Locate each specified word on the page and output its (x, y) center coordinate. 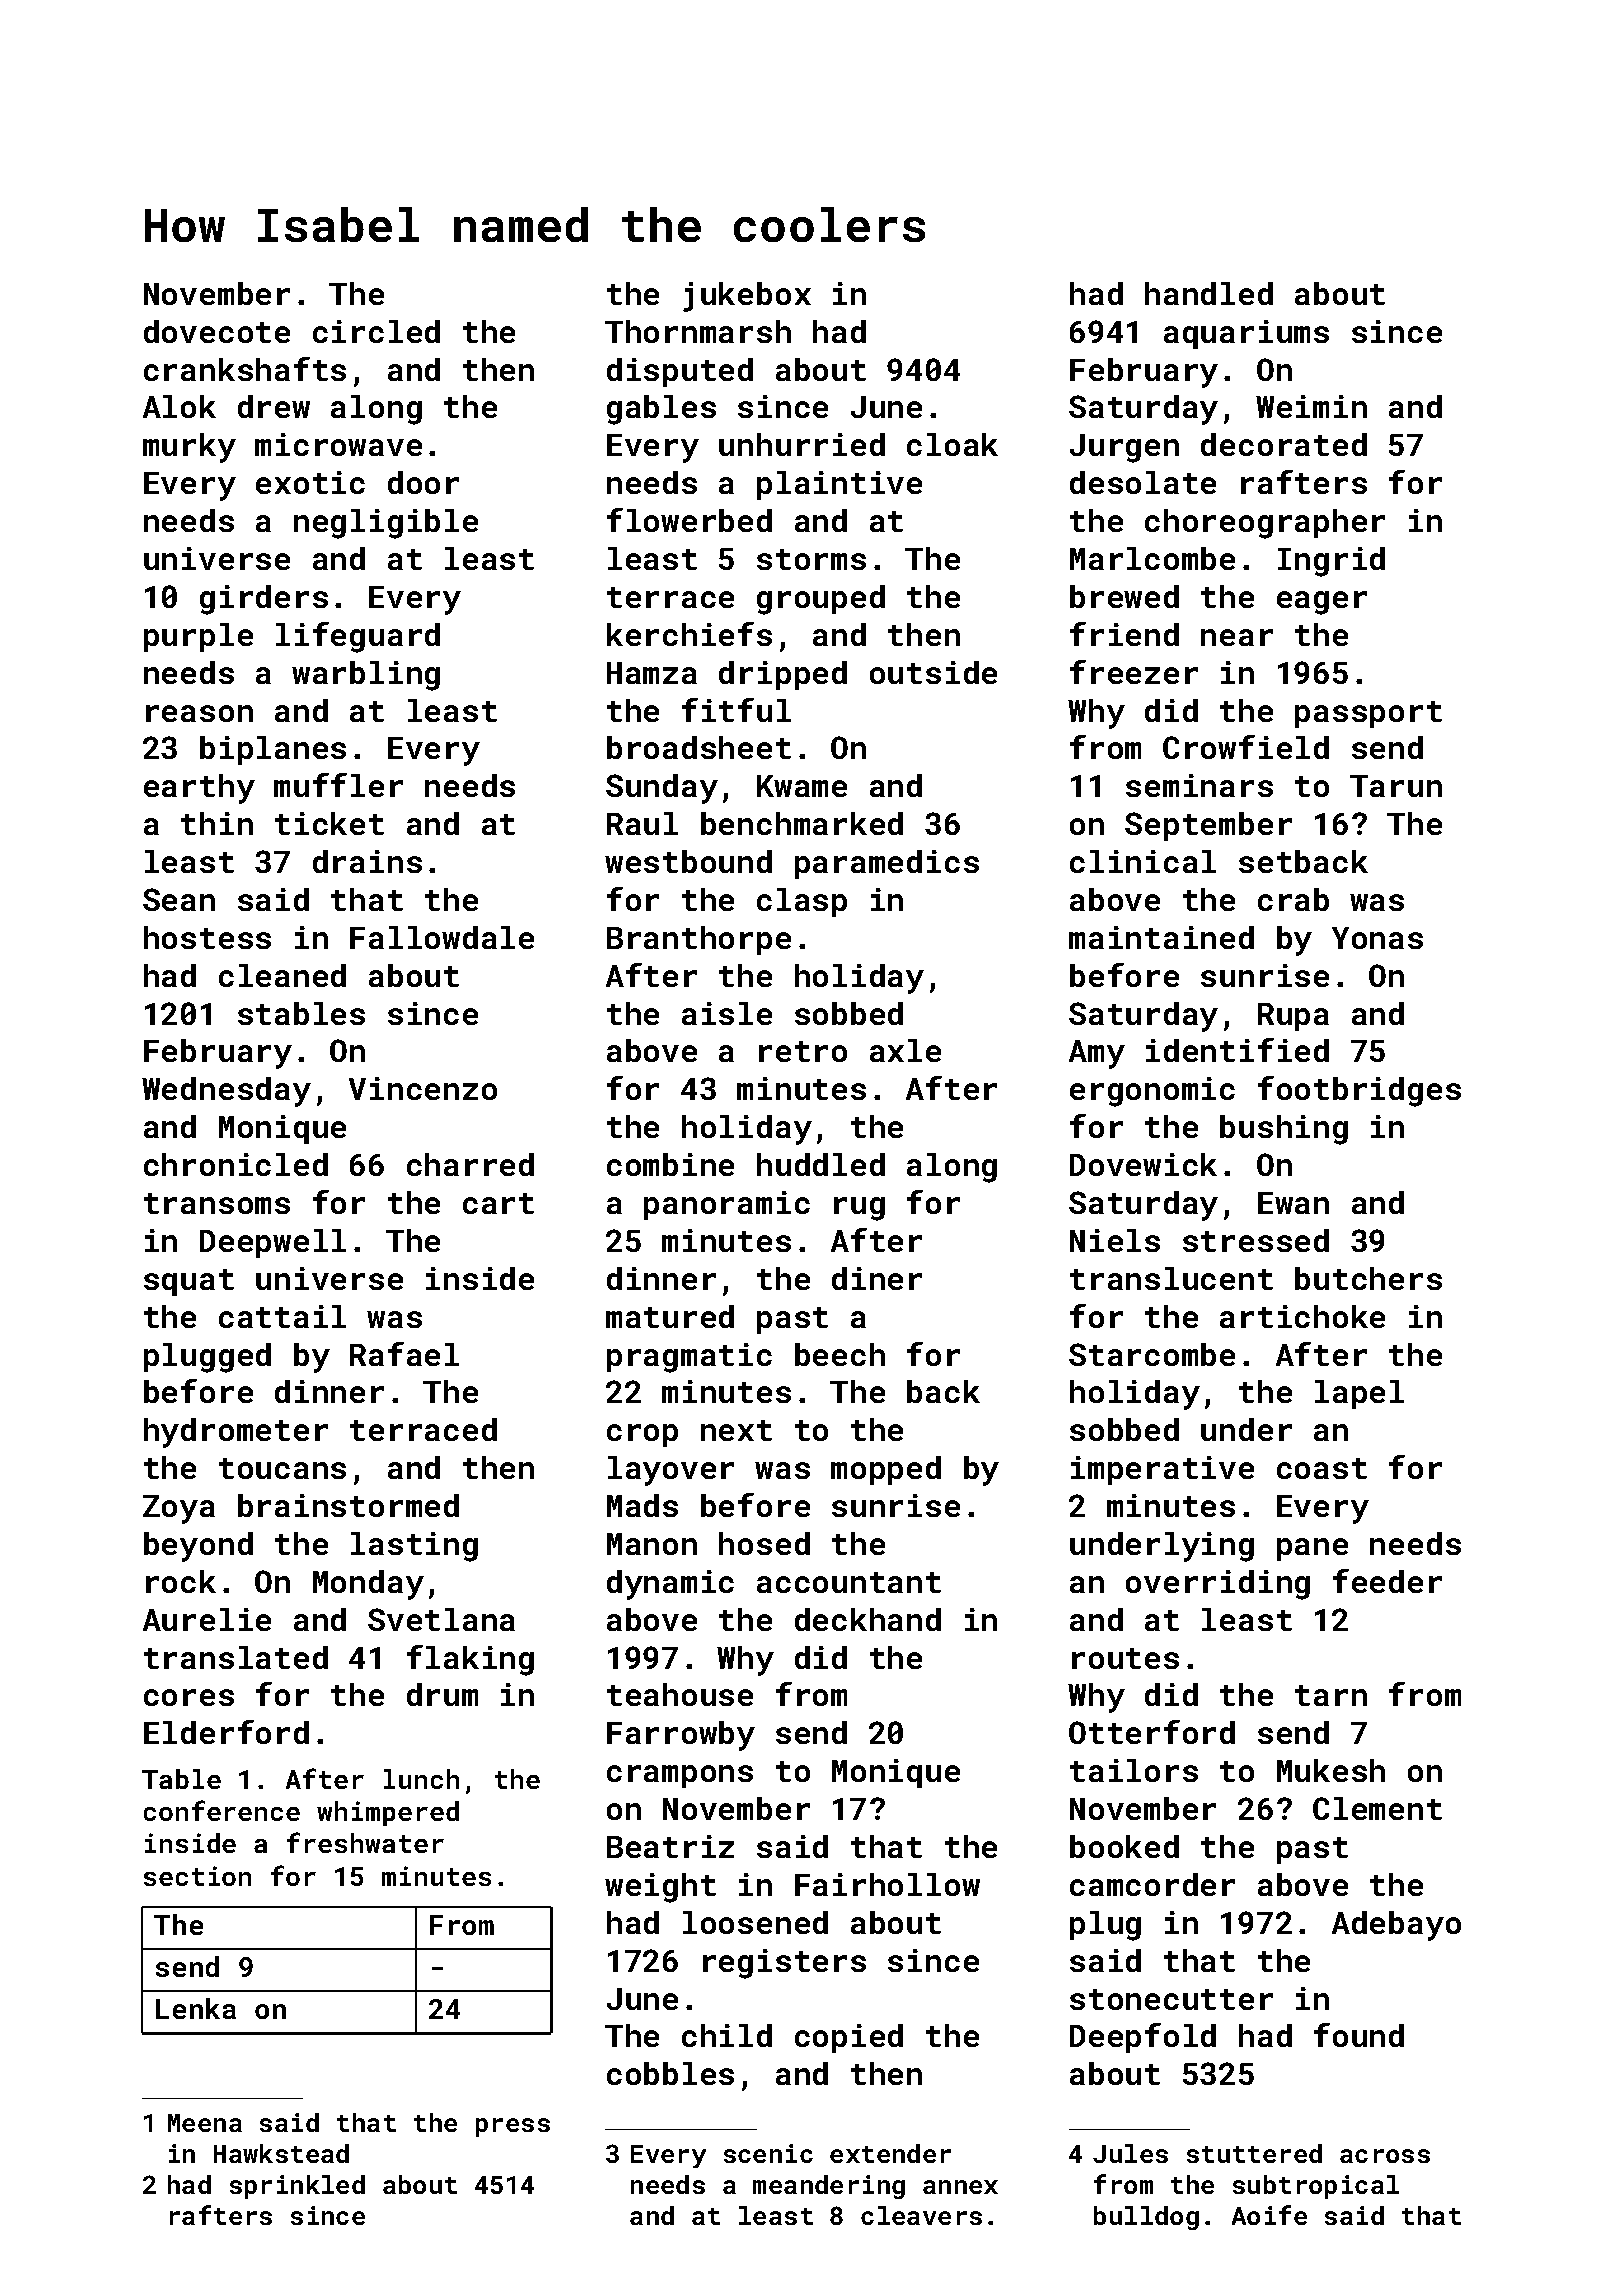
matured (670, 1316)
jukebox (747, 297)
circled (376, 331)
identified (1237, 1050)
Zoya (179, 1509)
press (513, 2127)
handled (1209, 293)
